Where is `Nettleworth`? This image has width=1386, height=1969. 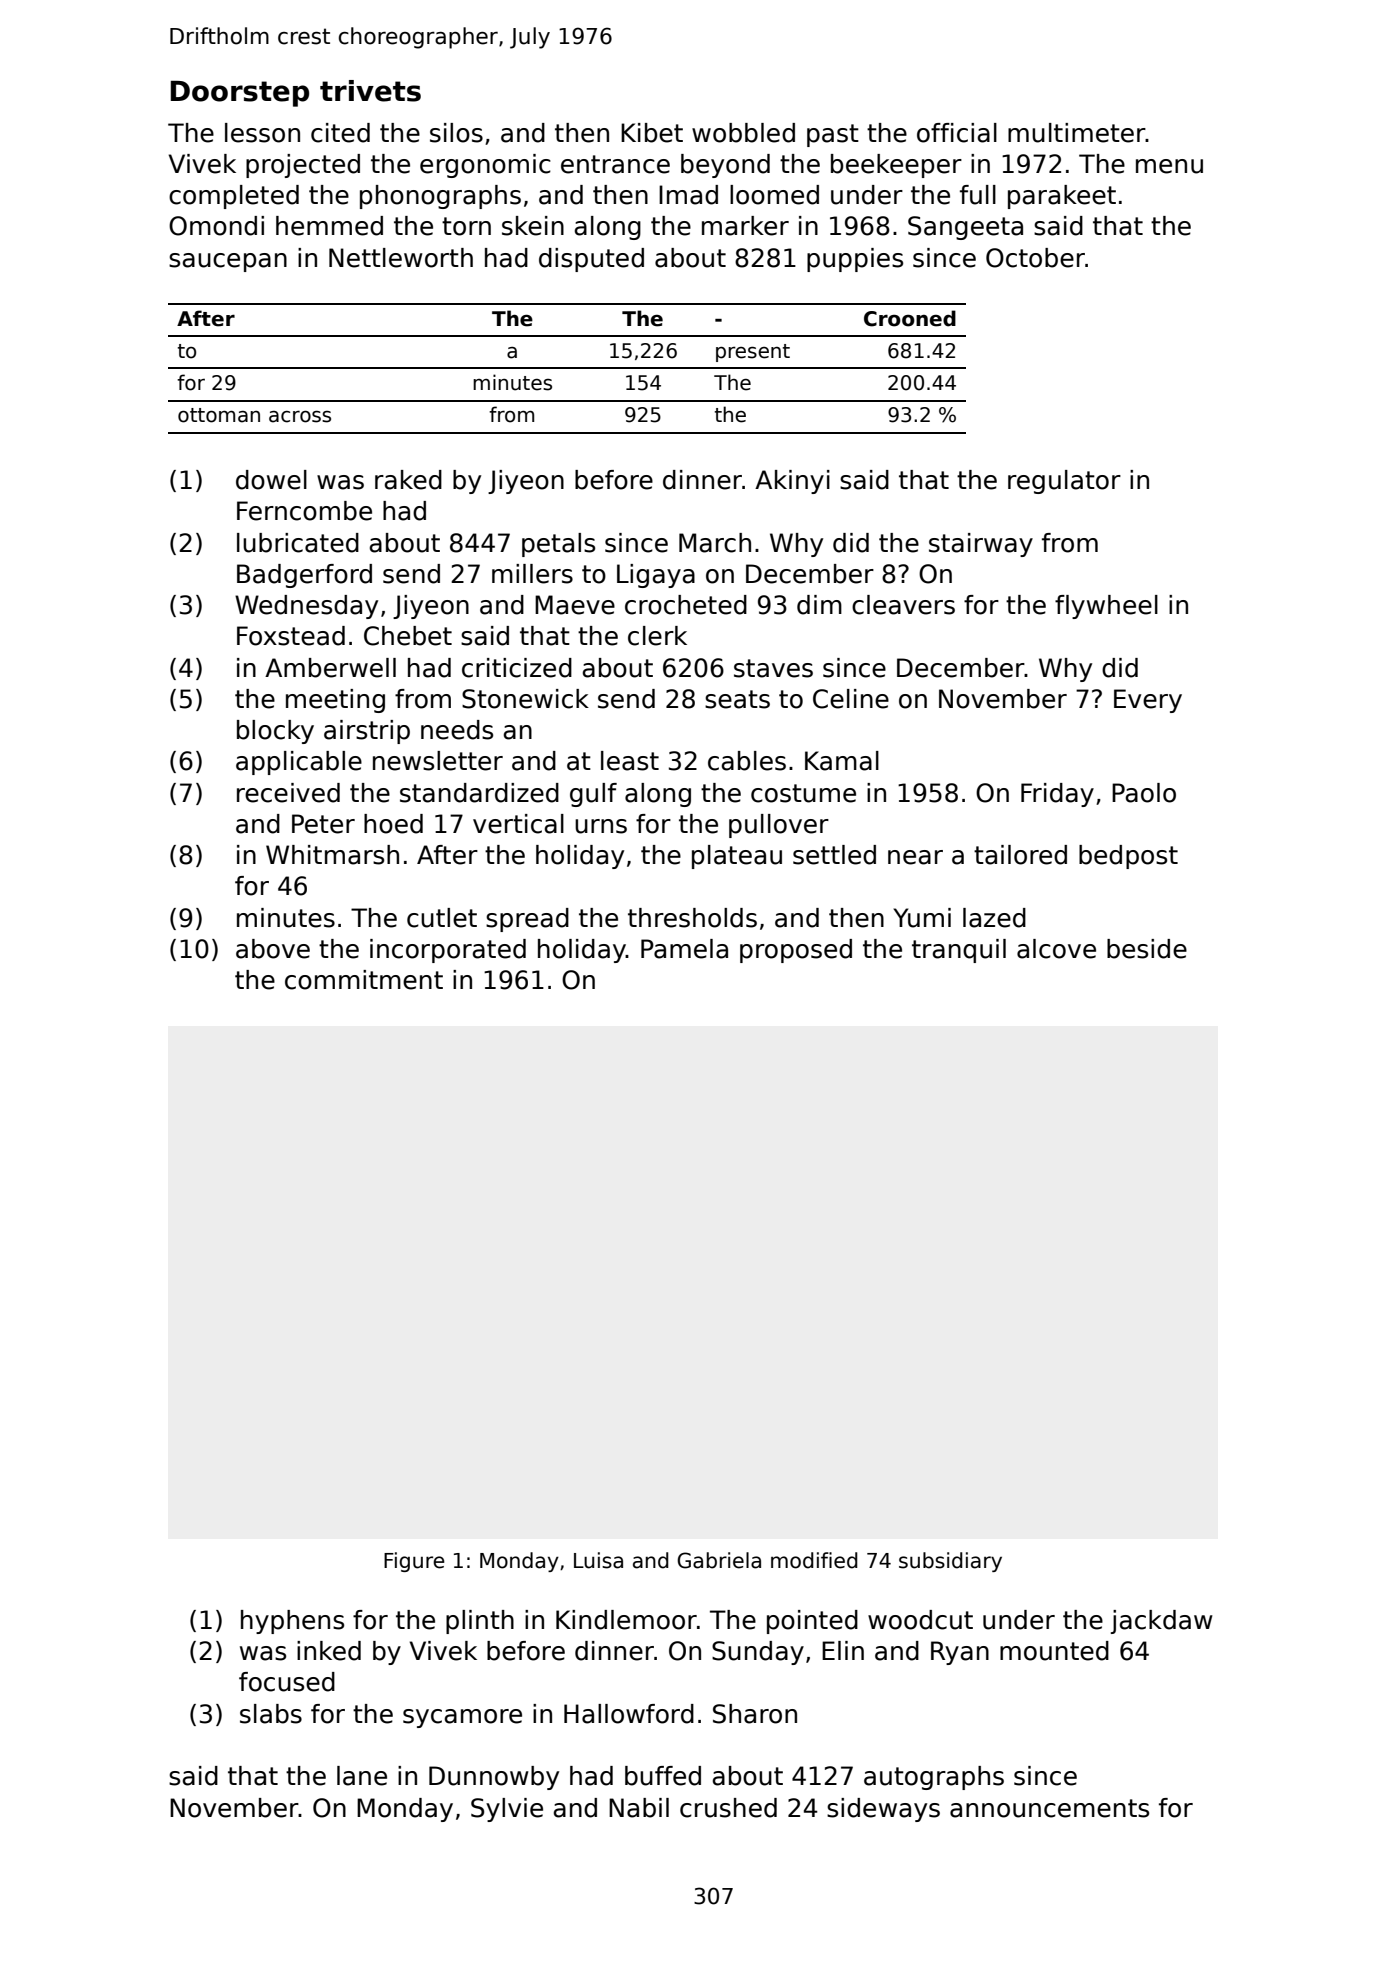 Nettleworth is located at coordinates (401, 258).
